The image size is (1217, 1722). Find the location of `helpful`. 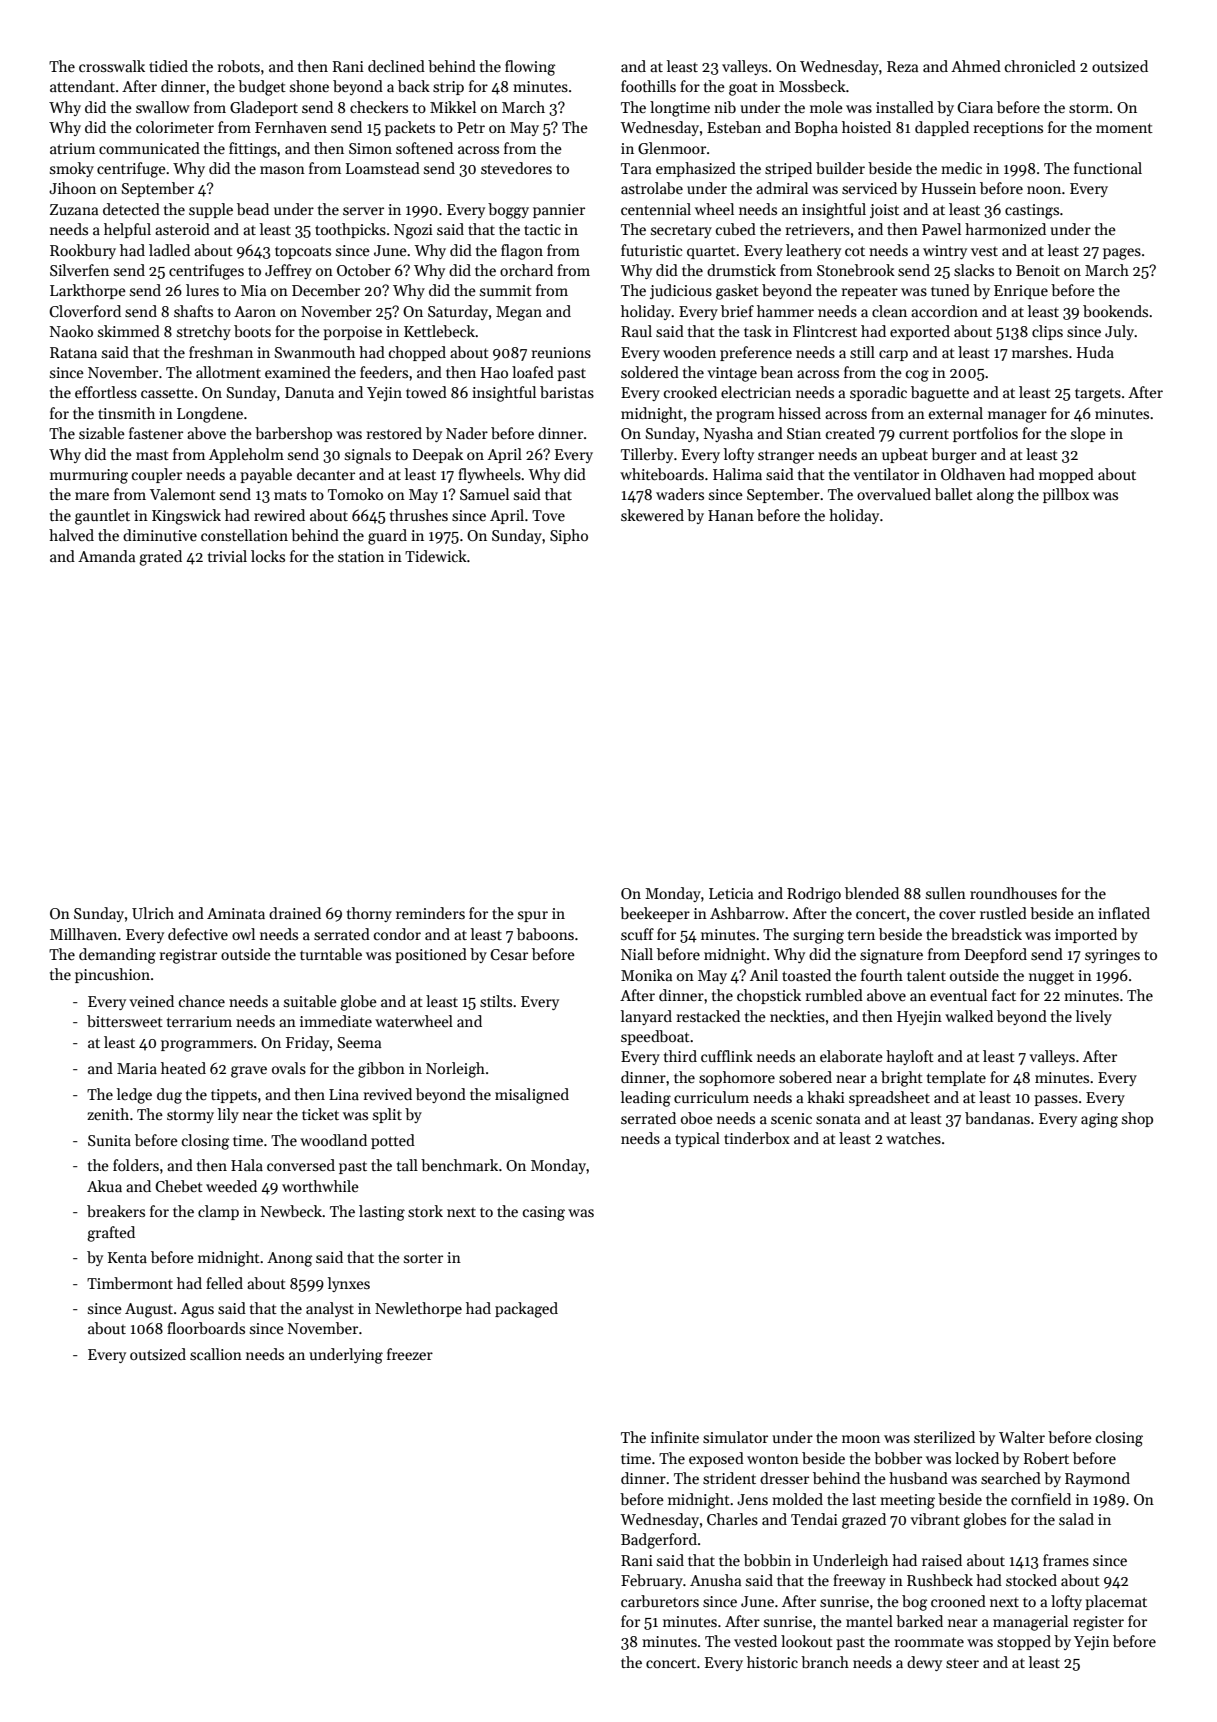

helpful is located at coordinates (127, 230).
